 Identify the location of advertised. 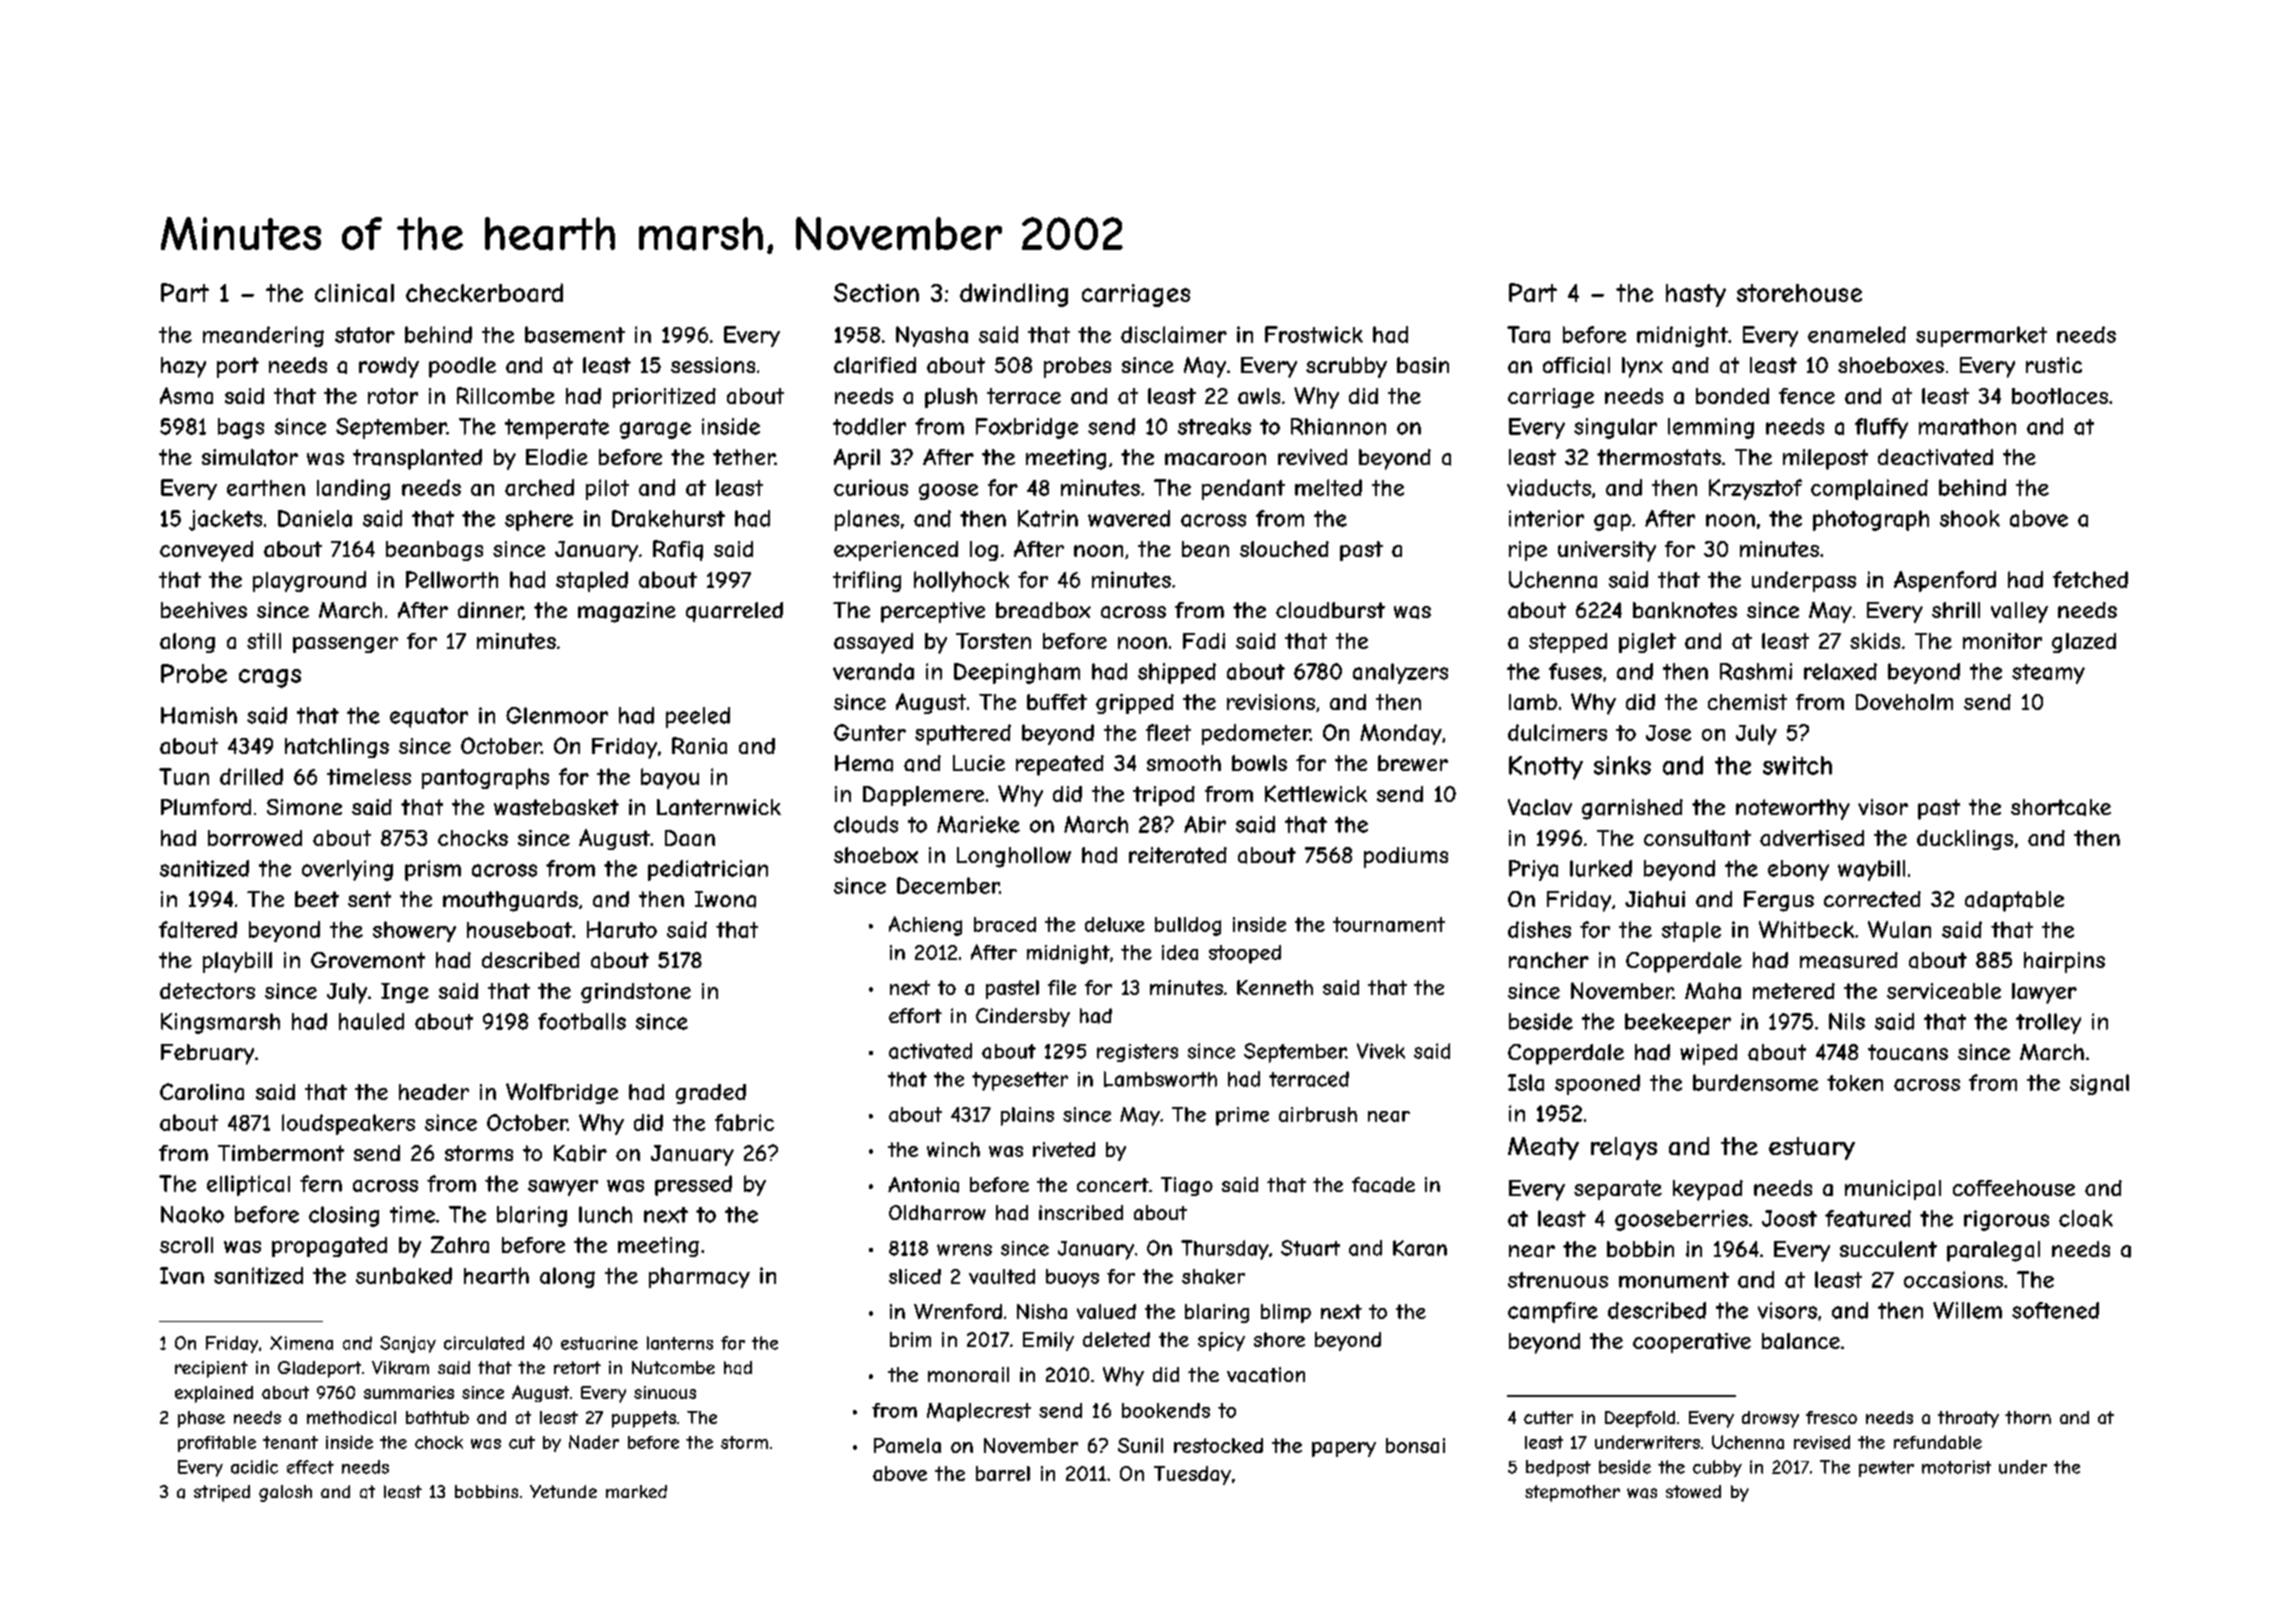
(1812, 838).
